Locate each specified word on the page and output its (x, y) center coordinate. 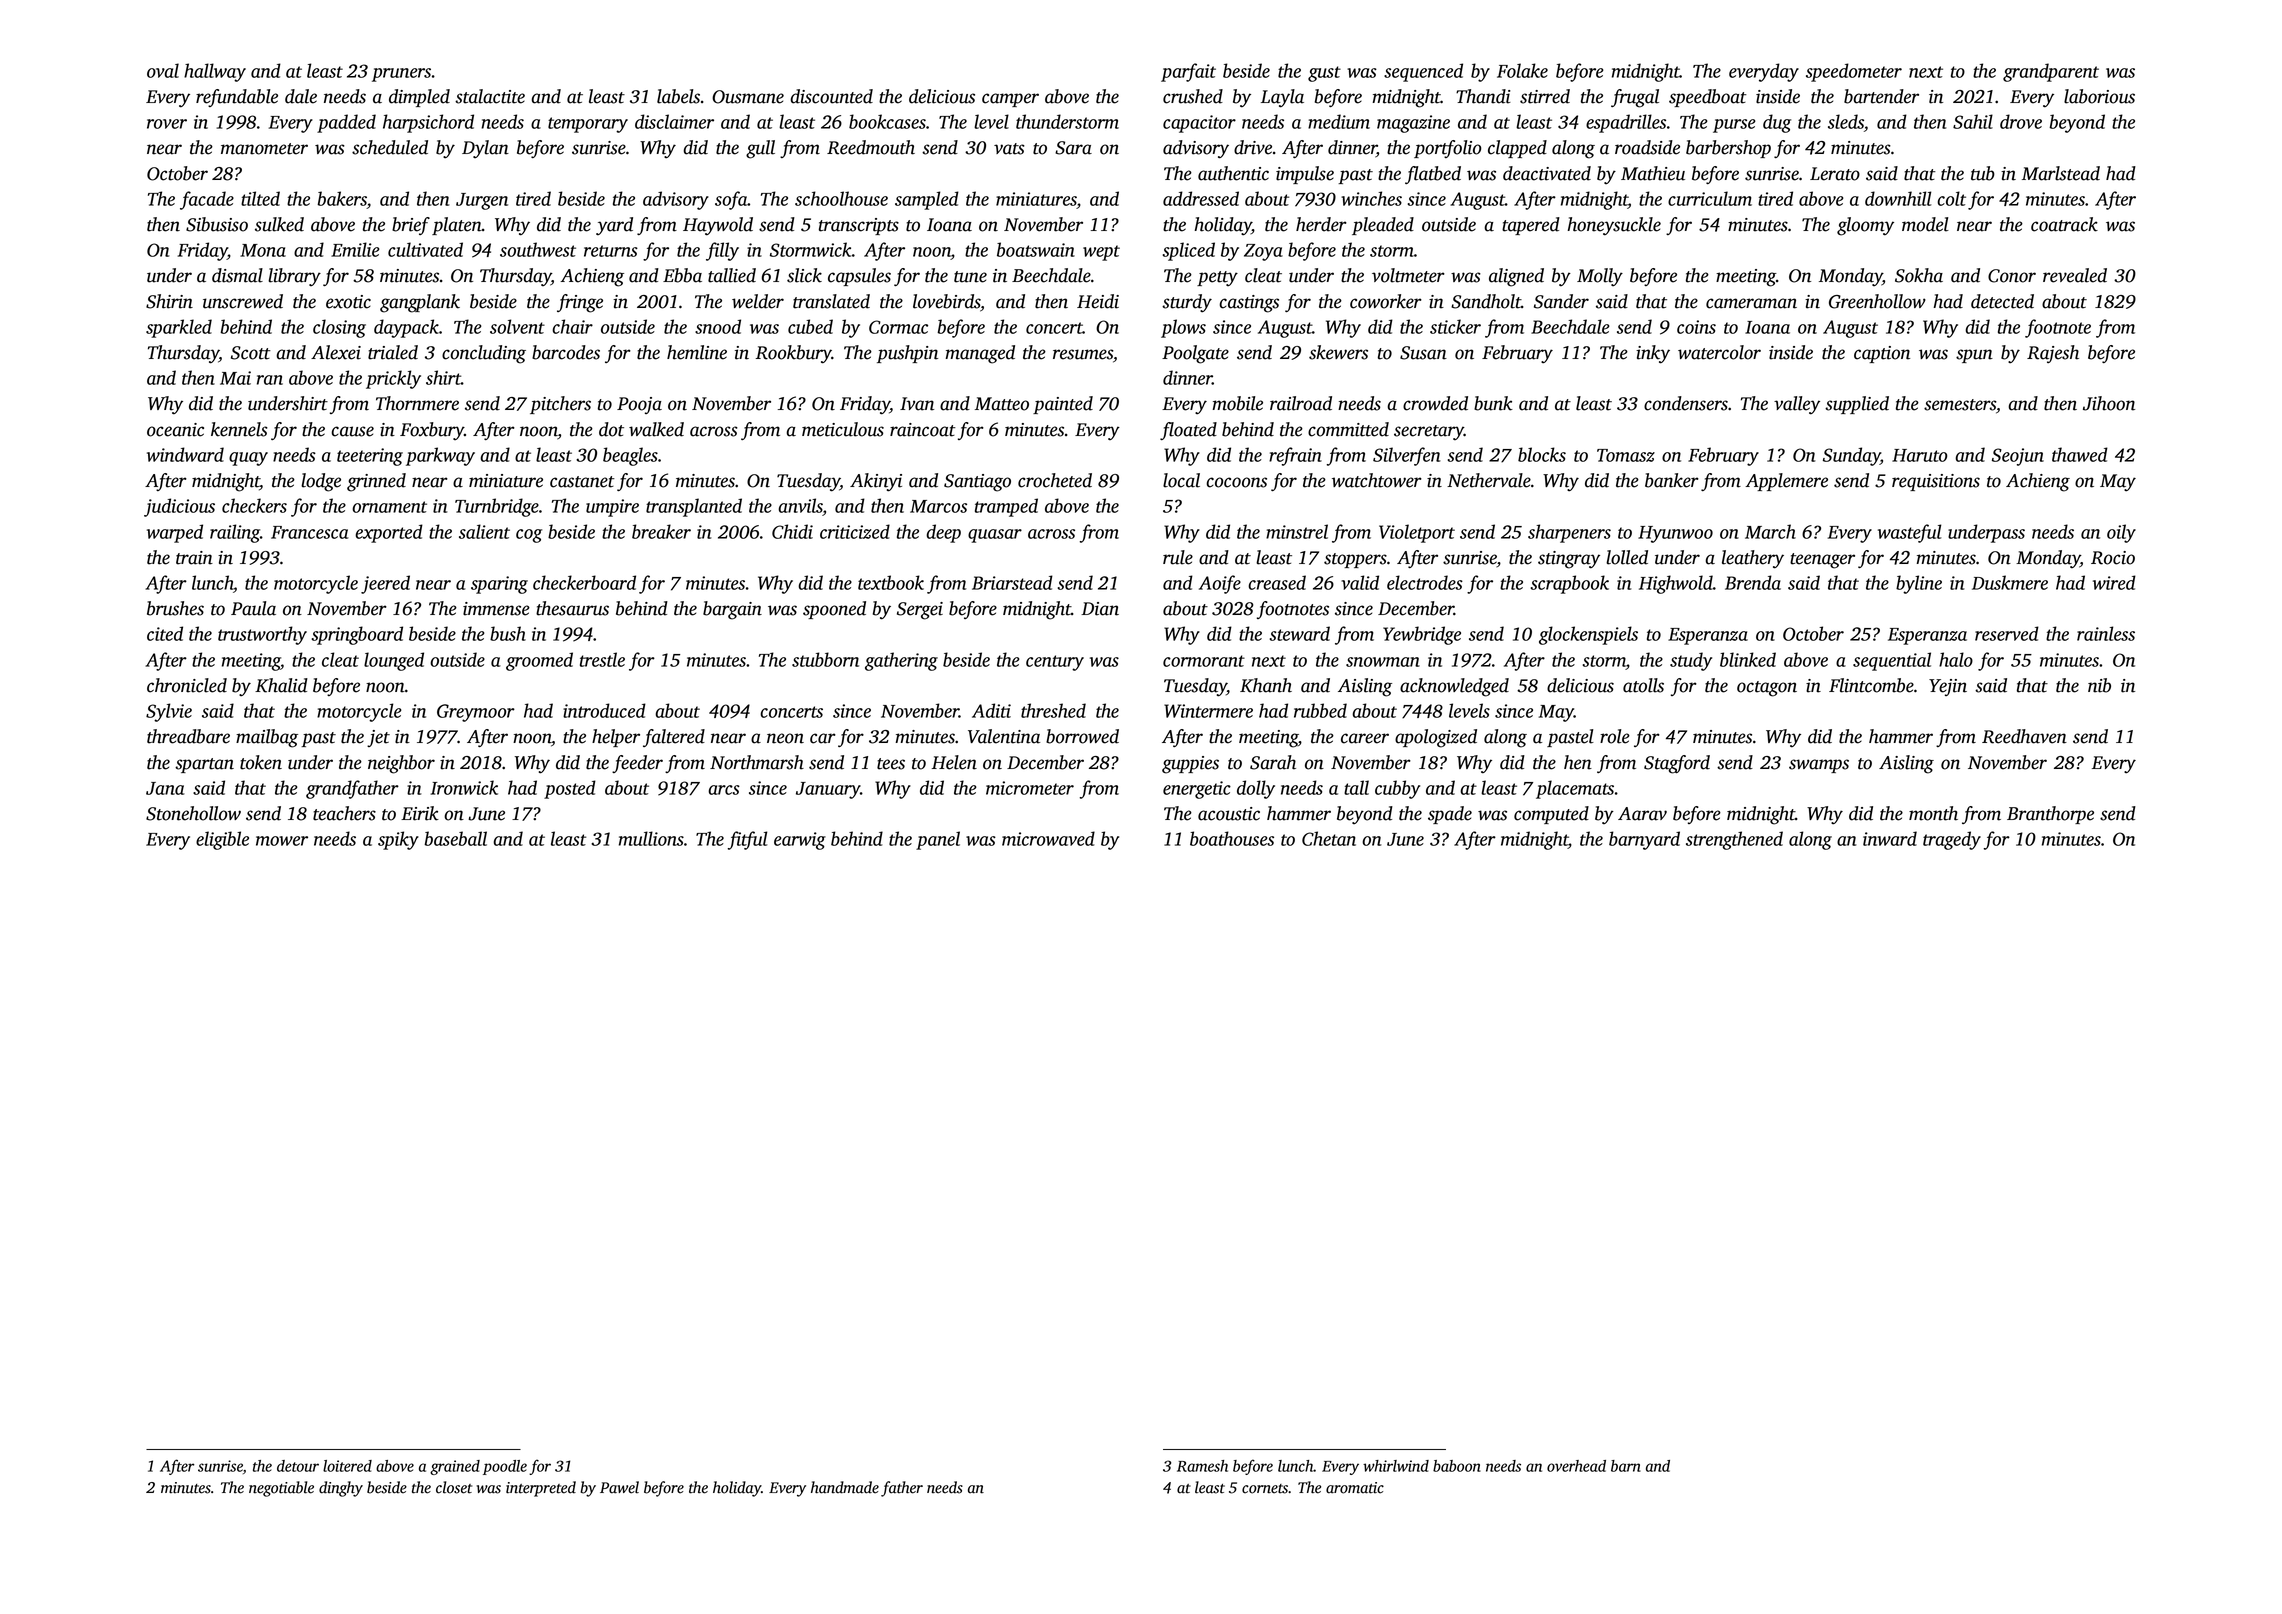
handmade (845, 1487)
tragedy (1952, 840)
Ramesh (1202, 1466)
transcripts (859, 226)
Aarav (1642, 814)
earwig (800, 841)
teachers (344, 813)
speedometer (1854, 72)
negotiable (281, 1489)
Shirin (169, 301)
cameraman (1751, 303)
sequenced (1423, 72)
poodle (505, 1467)
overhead (1576, 1466)
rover (167, 124)
